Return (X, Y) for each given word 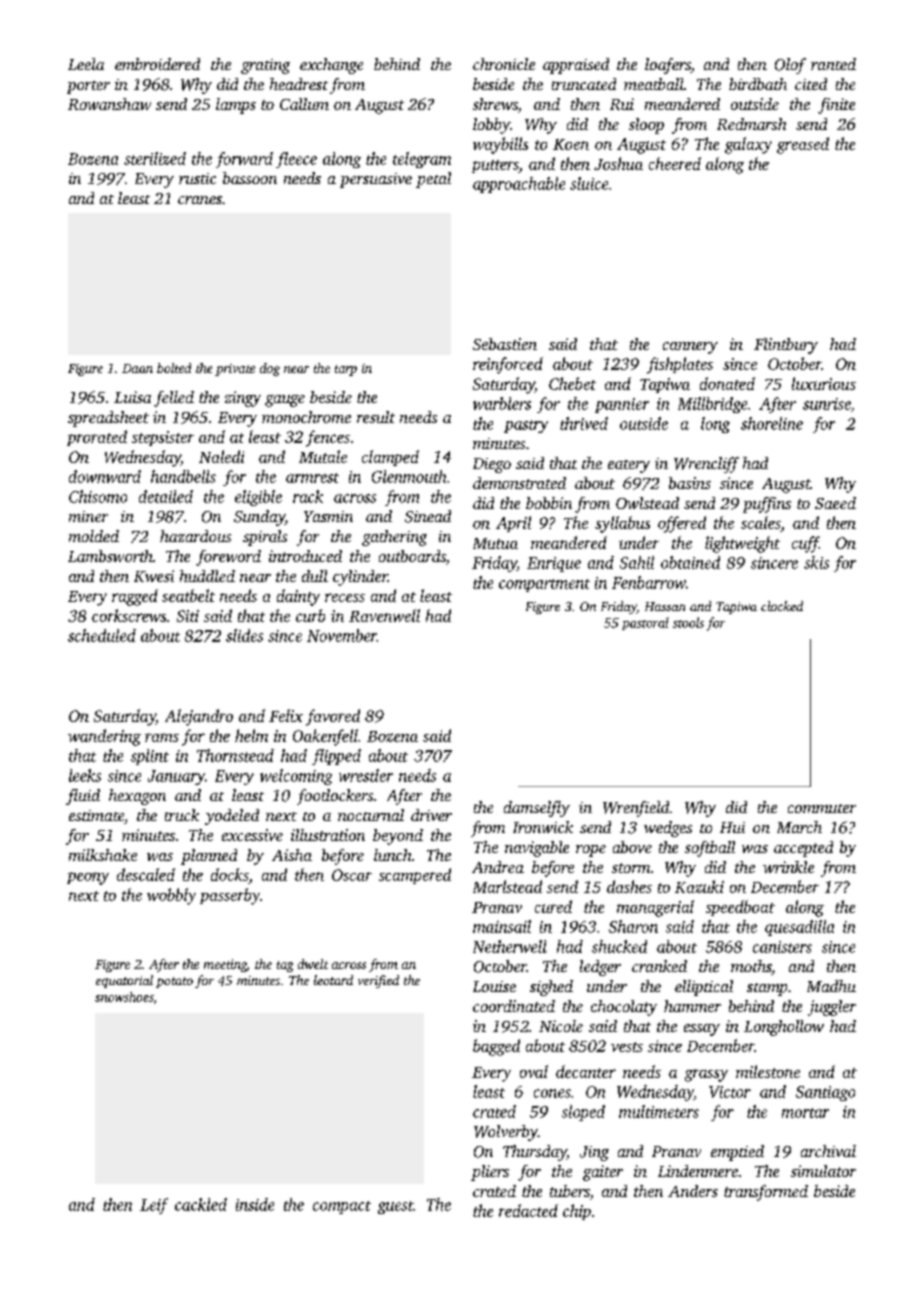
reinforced (508, 365)
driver (431, 815)
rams (162, 737)
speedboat (740, 908)
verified (378, 981)
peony (88, 878)
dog (270, 369)
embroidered (157, 64)
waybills (500, 145)
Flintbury (786, 346)
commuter (822, 808)
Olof (790, 66)
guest (395, 1207)
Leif (154, 1206)
